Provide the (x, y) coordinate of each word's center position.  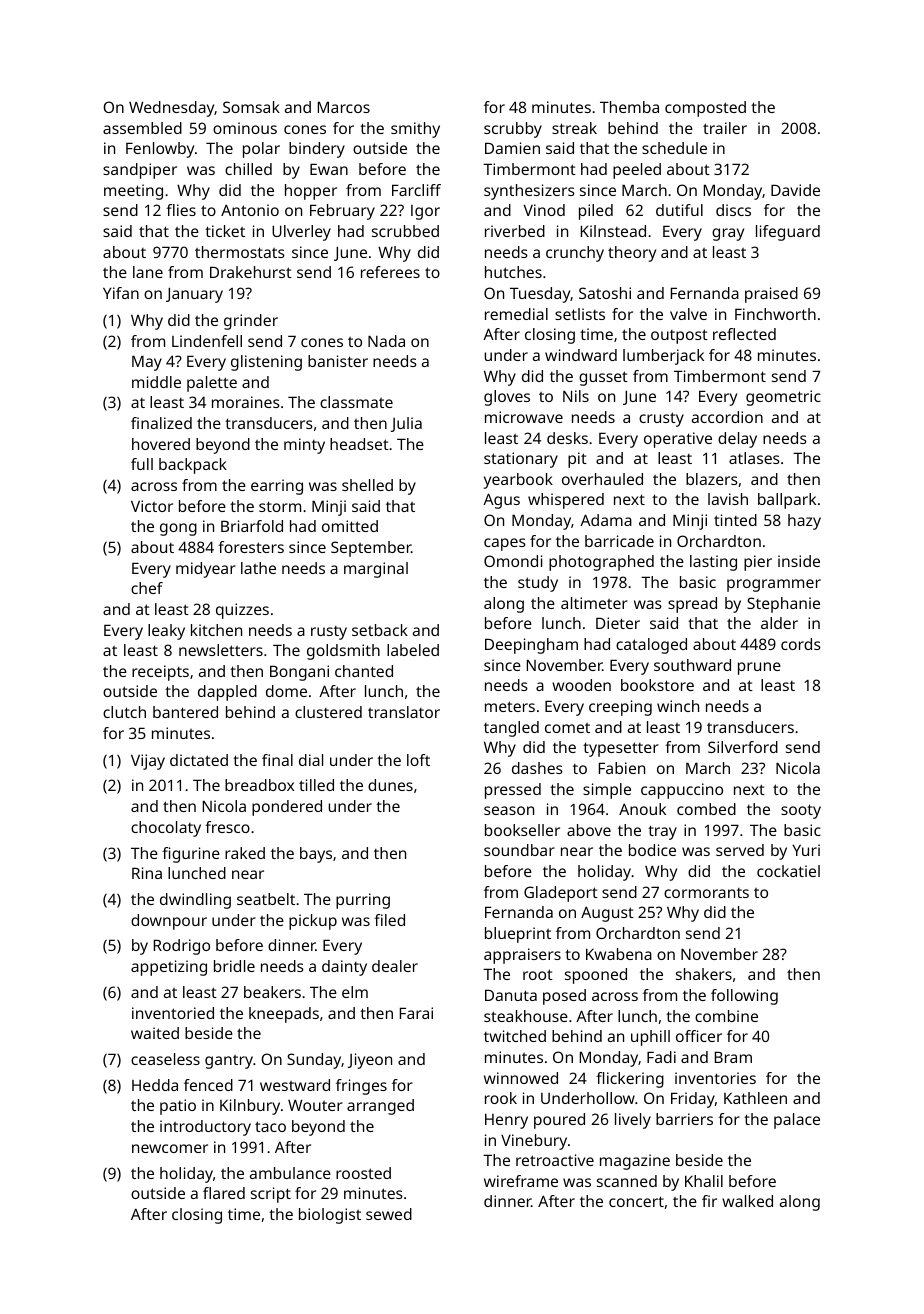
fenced (208, 1085)
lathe (258, 568)
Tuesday (540, 295)
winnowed (521, 1078)
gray (728, 234)
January (194, 295)
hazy (804, 522)
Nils (576, 396)
